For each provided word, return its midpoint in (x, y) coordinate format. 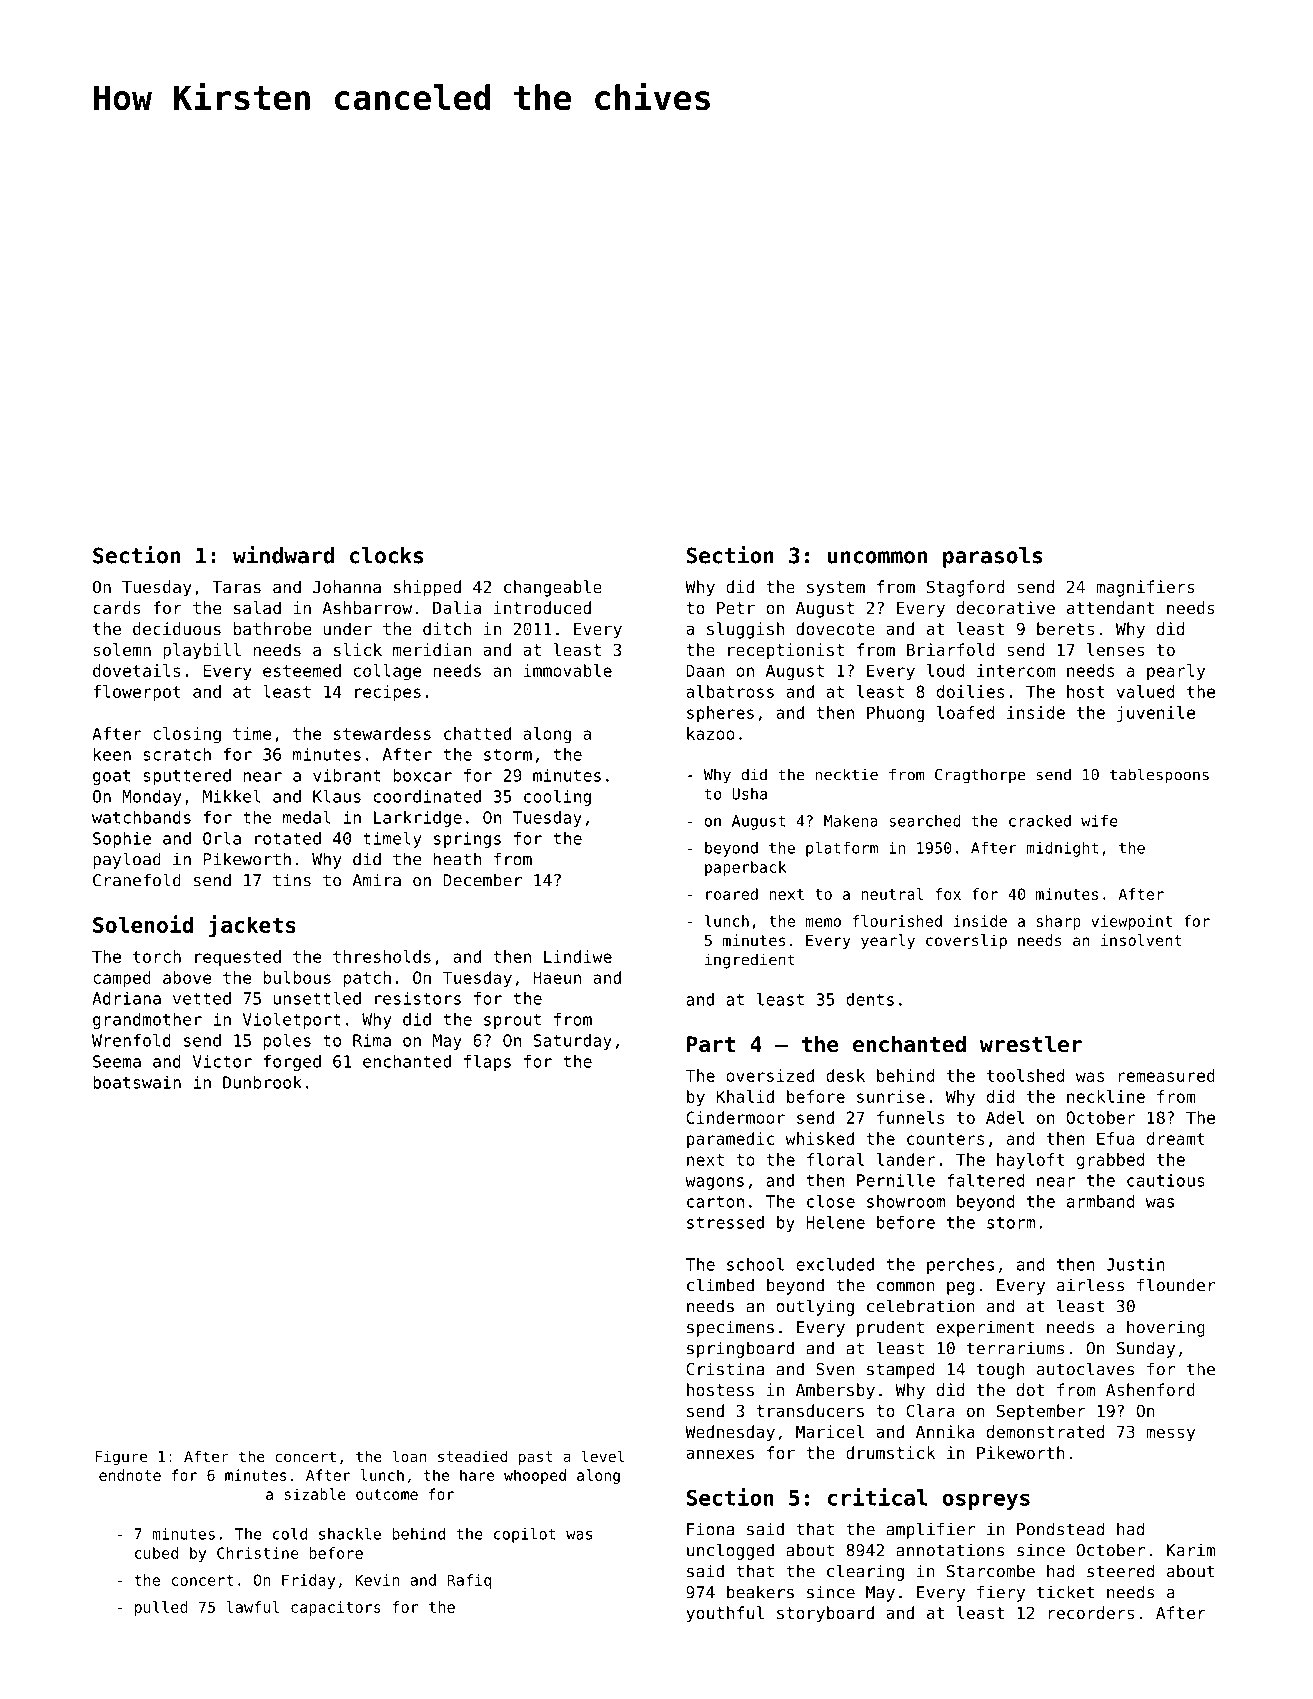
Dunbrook (262, 1082)
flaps (487, 1063)
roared (732, 894)
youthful (725, 1614)
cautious (1166, 1180)
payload (127, 860)
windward (283, 555)
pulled (161, 1608)
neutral (892, 894)
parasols (993, 557)
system (836, 589)
